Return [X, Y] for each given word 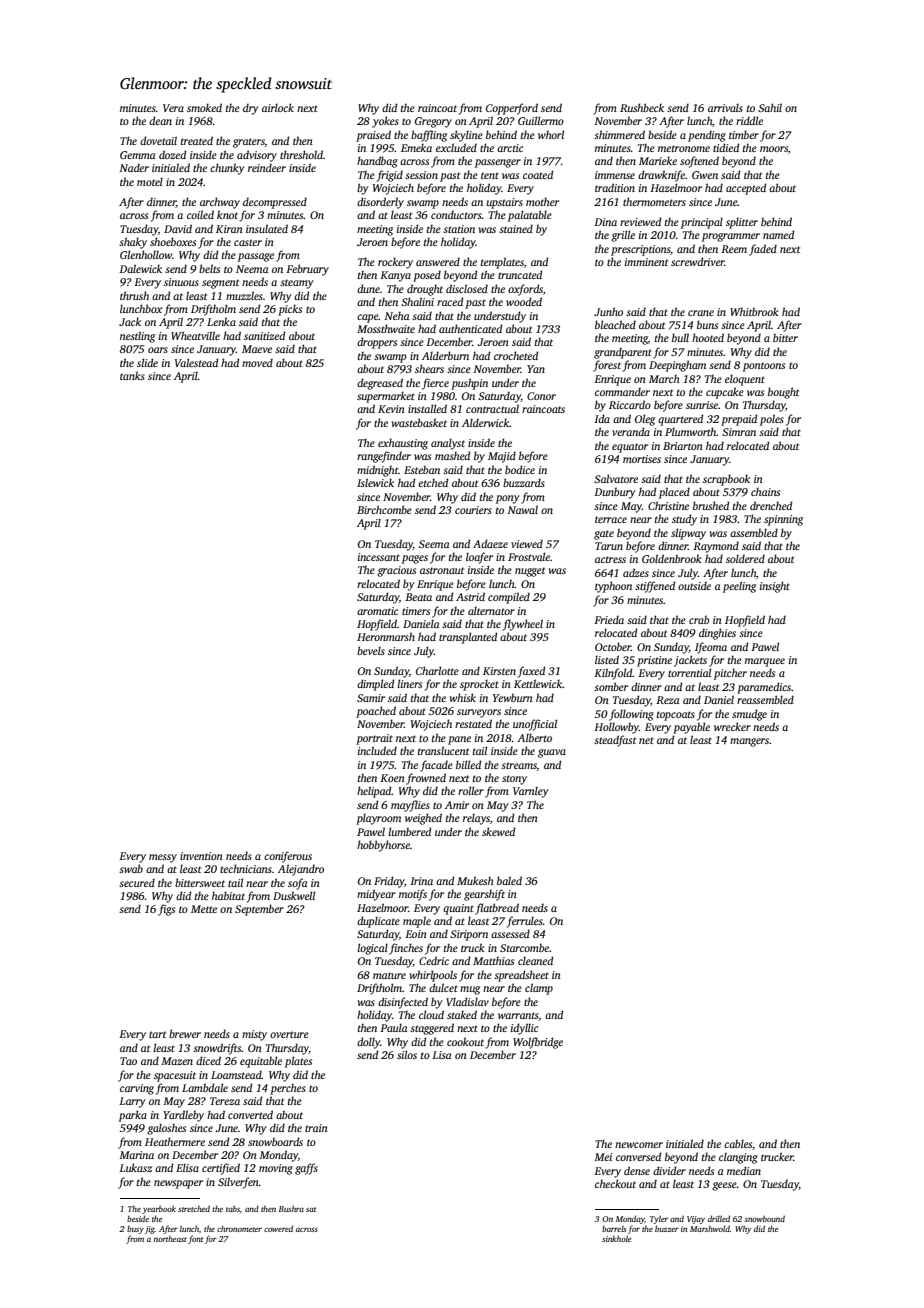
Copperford [512, 109]
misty [254, 1035]
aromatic [377, 611]
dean [160, 120]
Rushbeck [642, 107]
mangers [749, 742]
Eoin [416, 934]
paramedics [764, 688]
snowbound [764, 1218]
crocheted [516, 355]
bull [680, 337]
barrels [614, 1228]
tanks [132, 375]
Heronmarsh [386, 636]
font [196, 1239]
